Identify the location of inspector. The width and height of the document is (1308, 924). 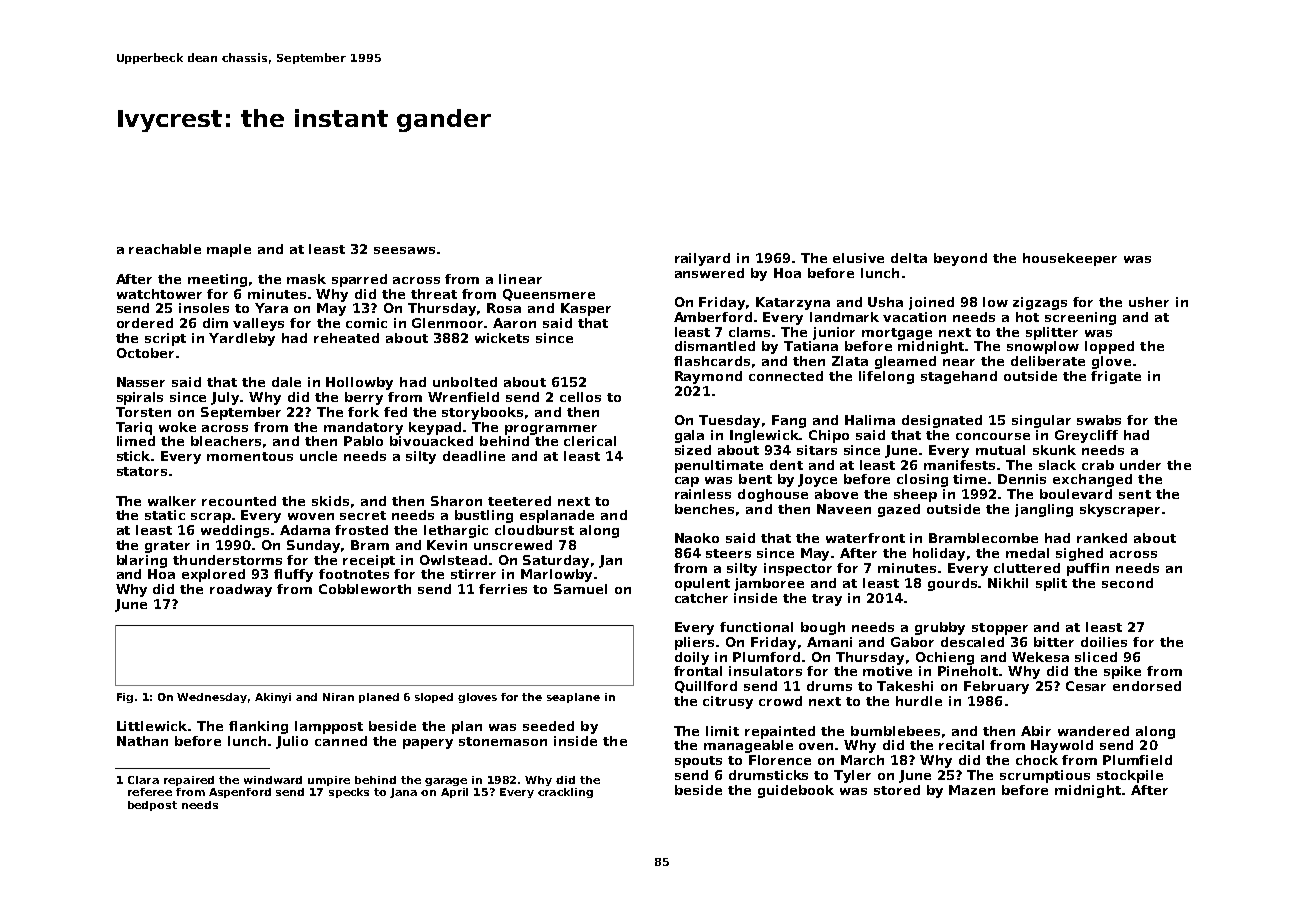
(798, 569).
